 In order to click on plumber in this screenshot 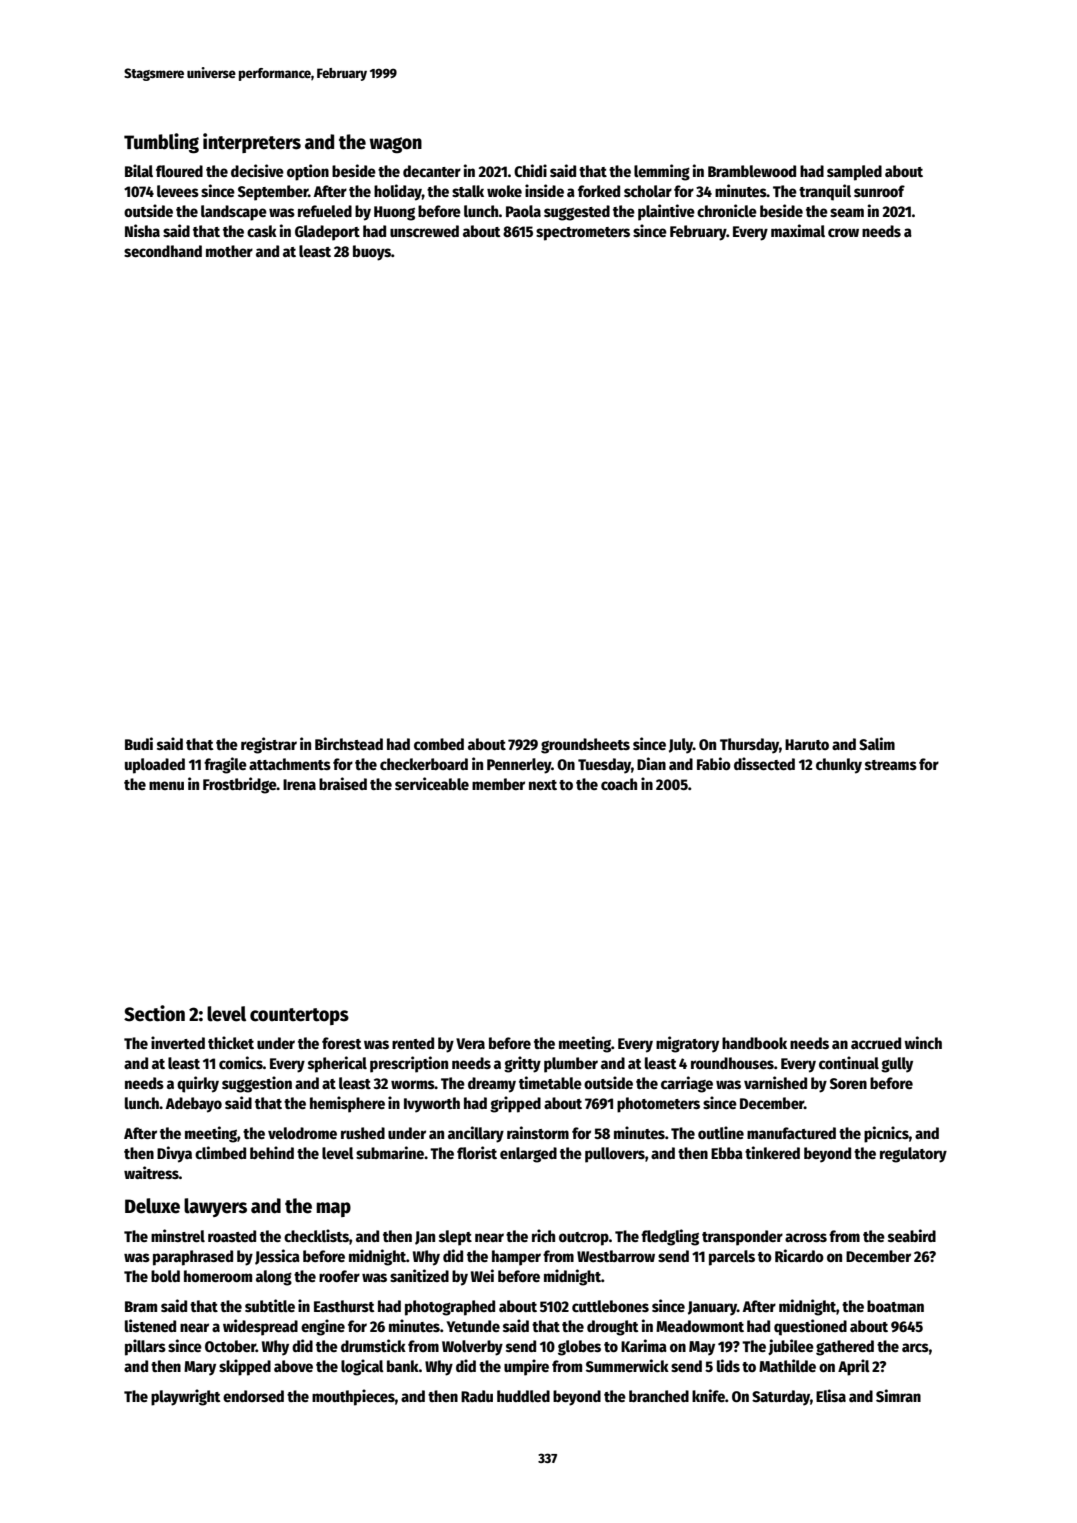, I will do `click(571, 1065)`.
